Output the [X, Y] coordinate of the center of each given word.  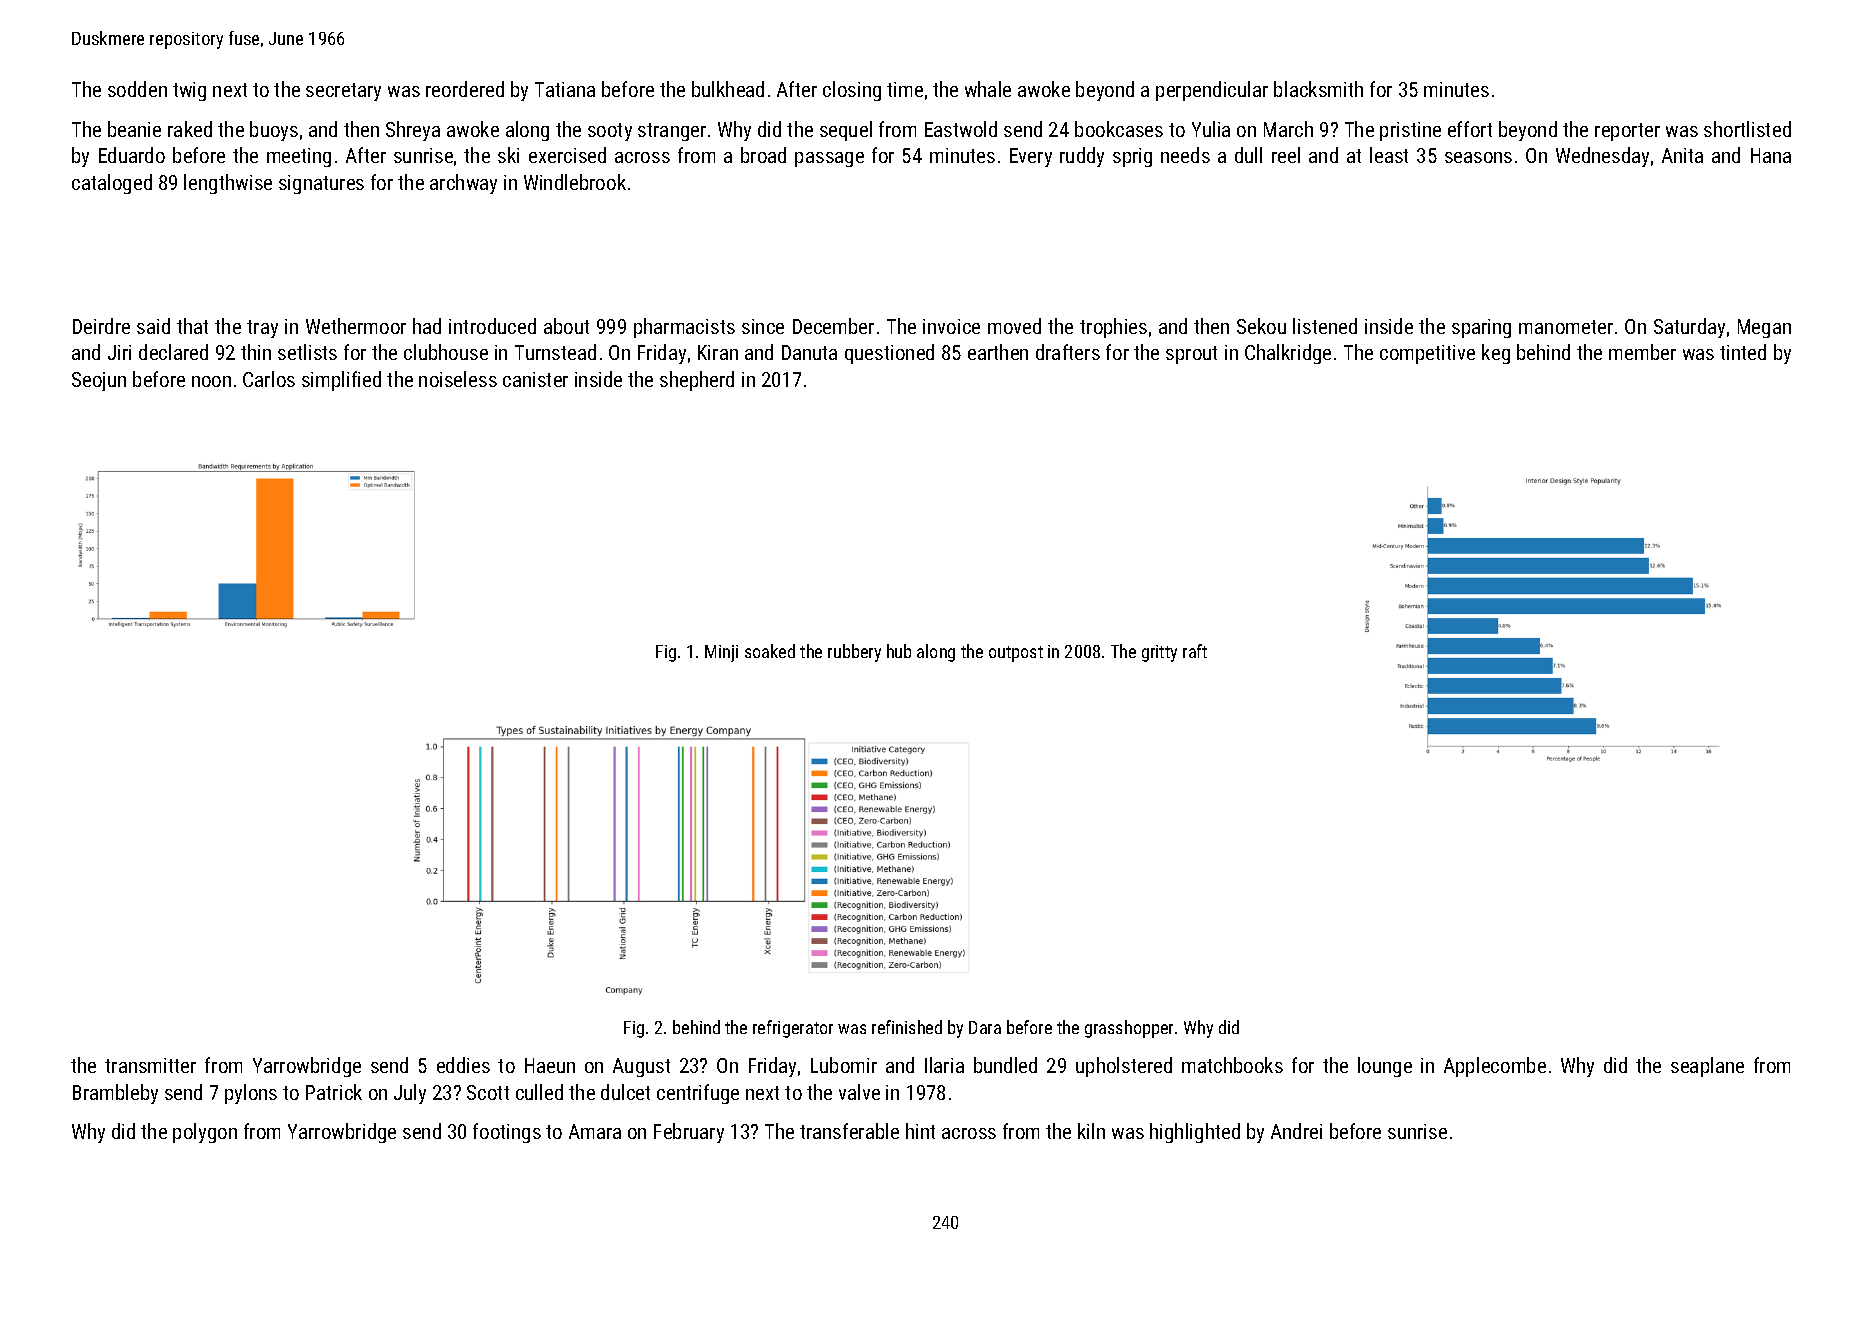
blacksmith [1318, 89]
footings [507, 1133]
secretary [343, 92]
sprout [1191, 355]
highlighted [1195, 1133]
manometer [1566, 327]
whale [988, 89]
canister [535, 379]
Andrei [1296, 1131]
